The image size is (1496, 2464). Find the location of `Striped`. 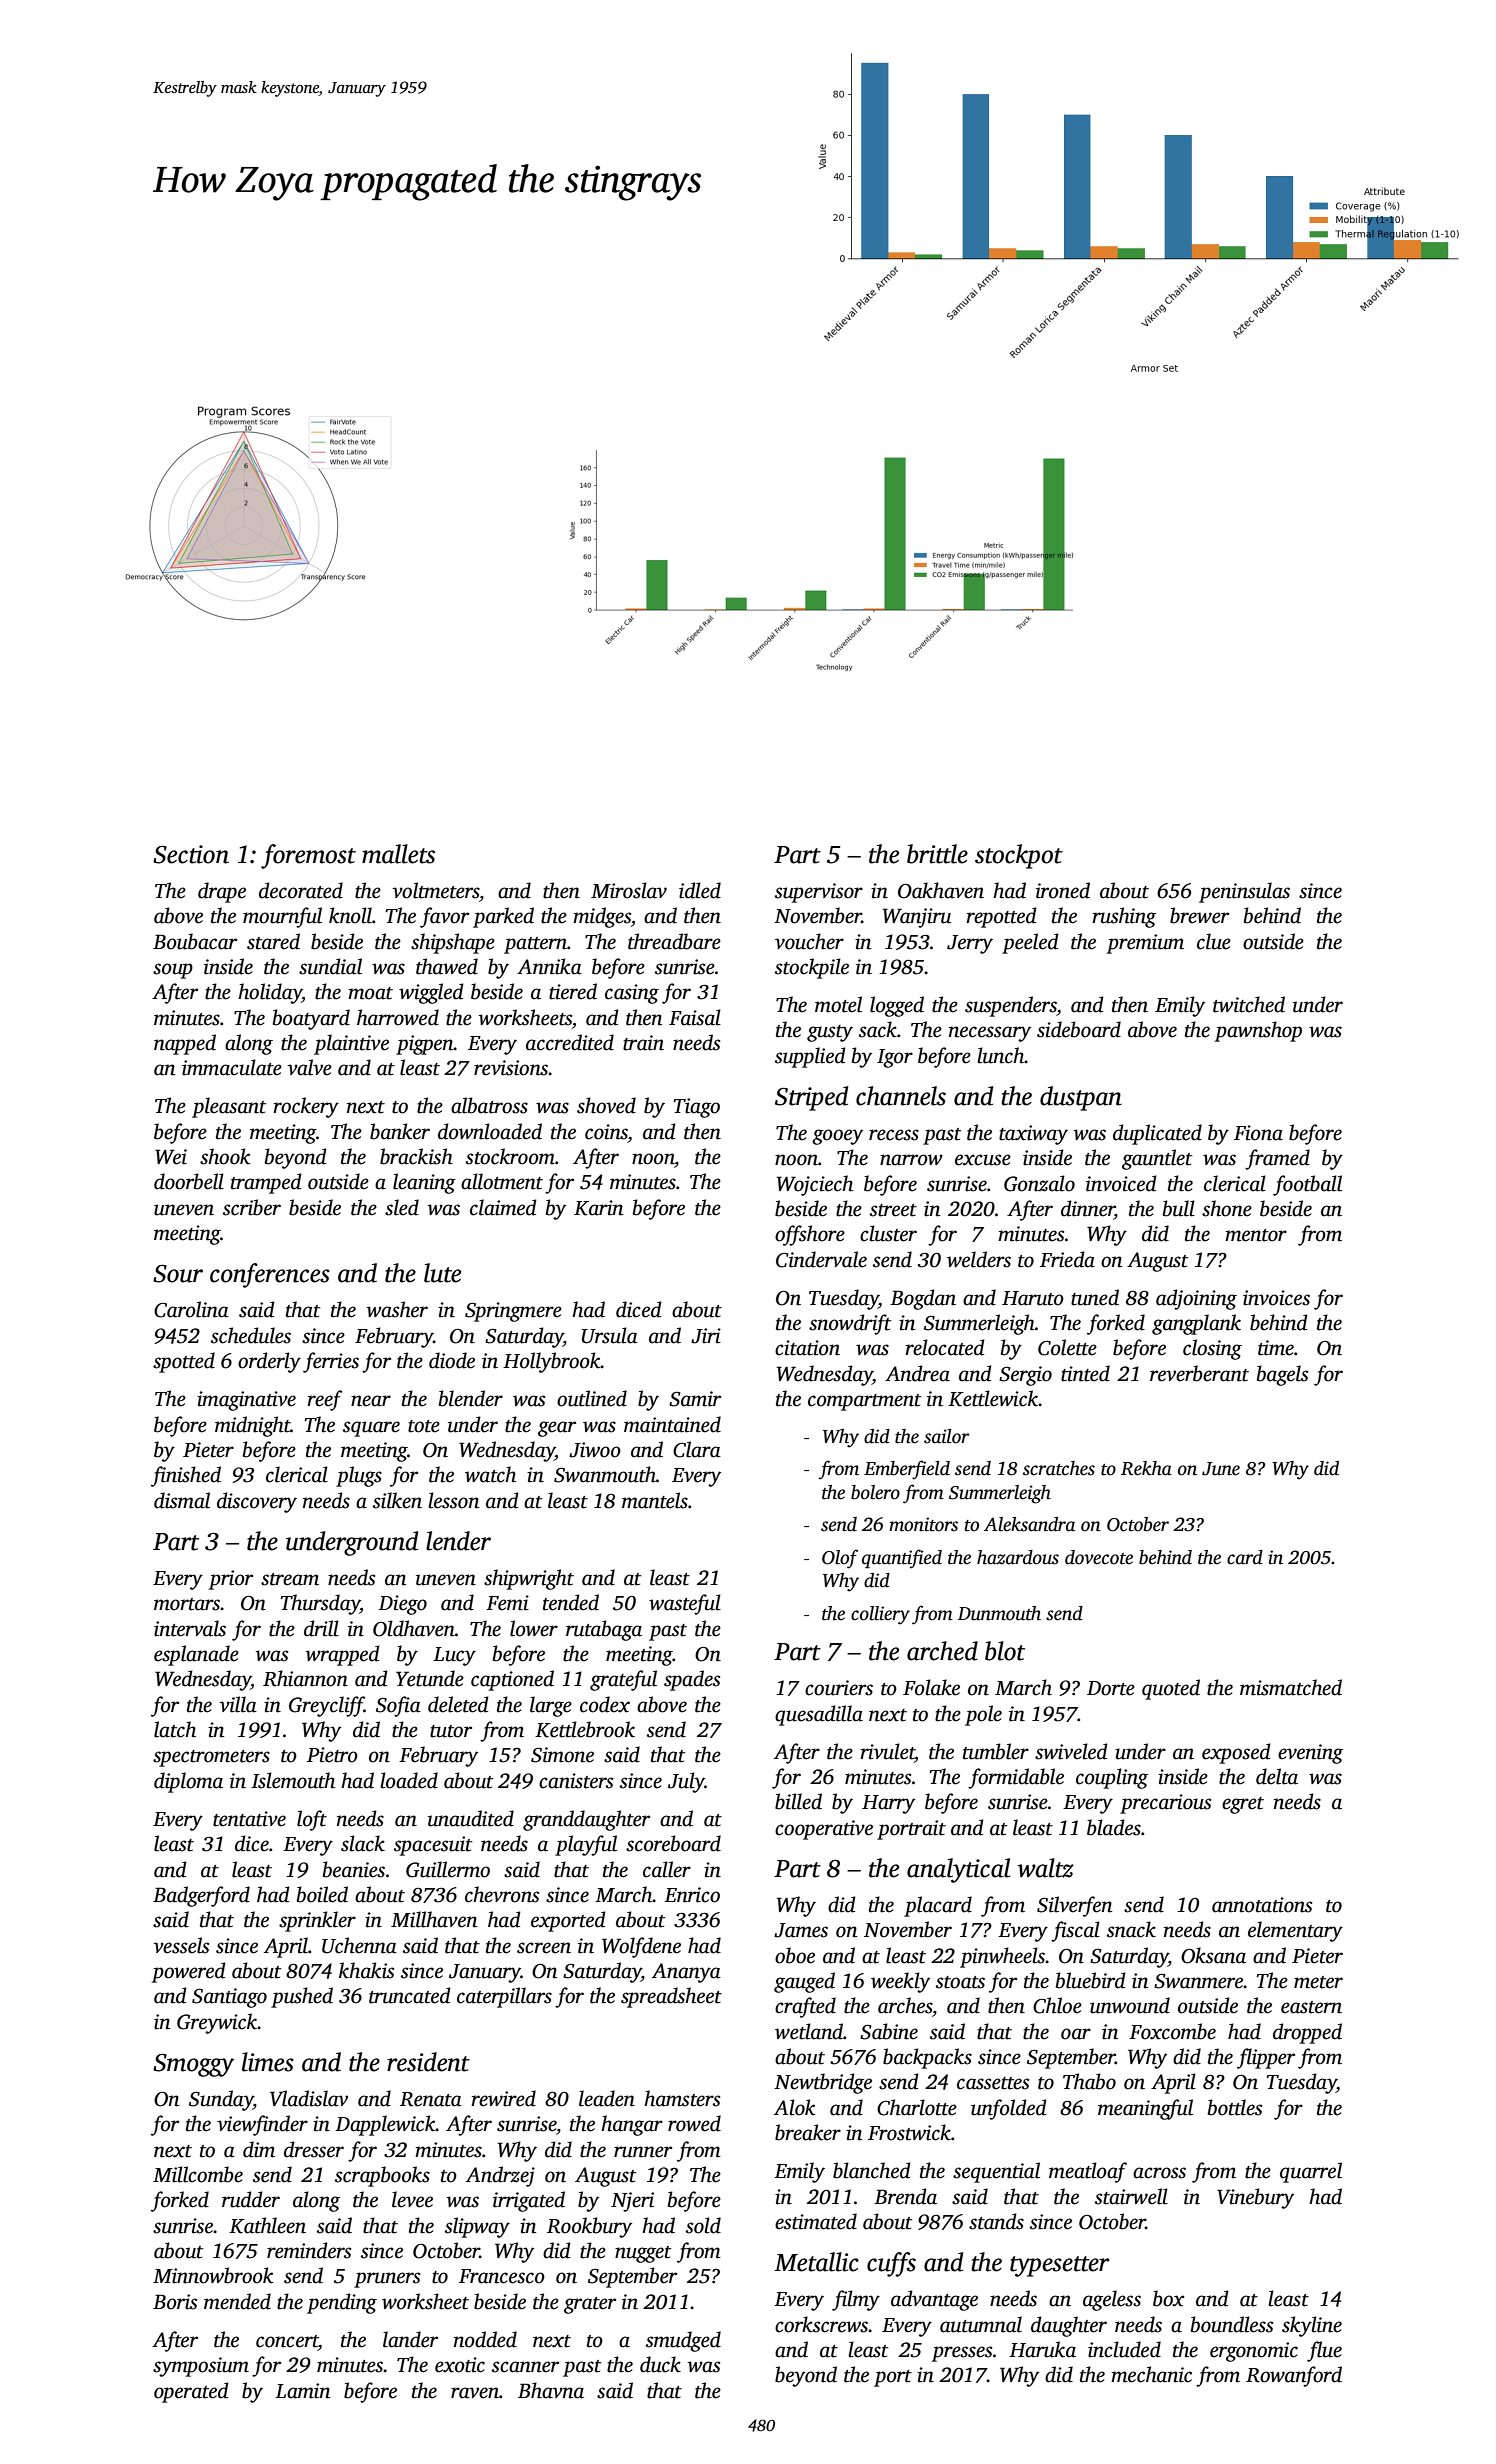

Striped is located at coordinates (811, 1098).
